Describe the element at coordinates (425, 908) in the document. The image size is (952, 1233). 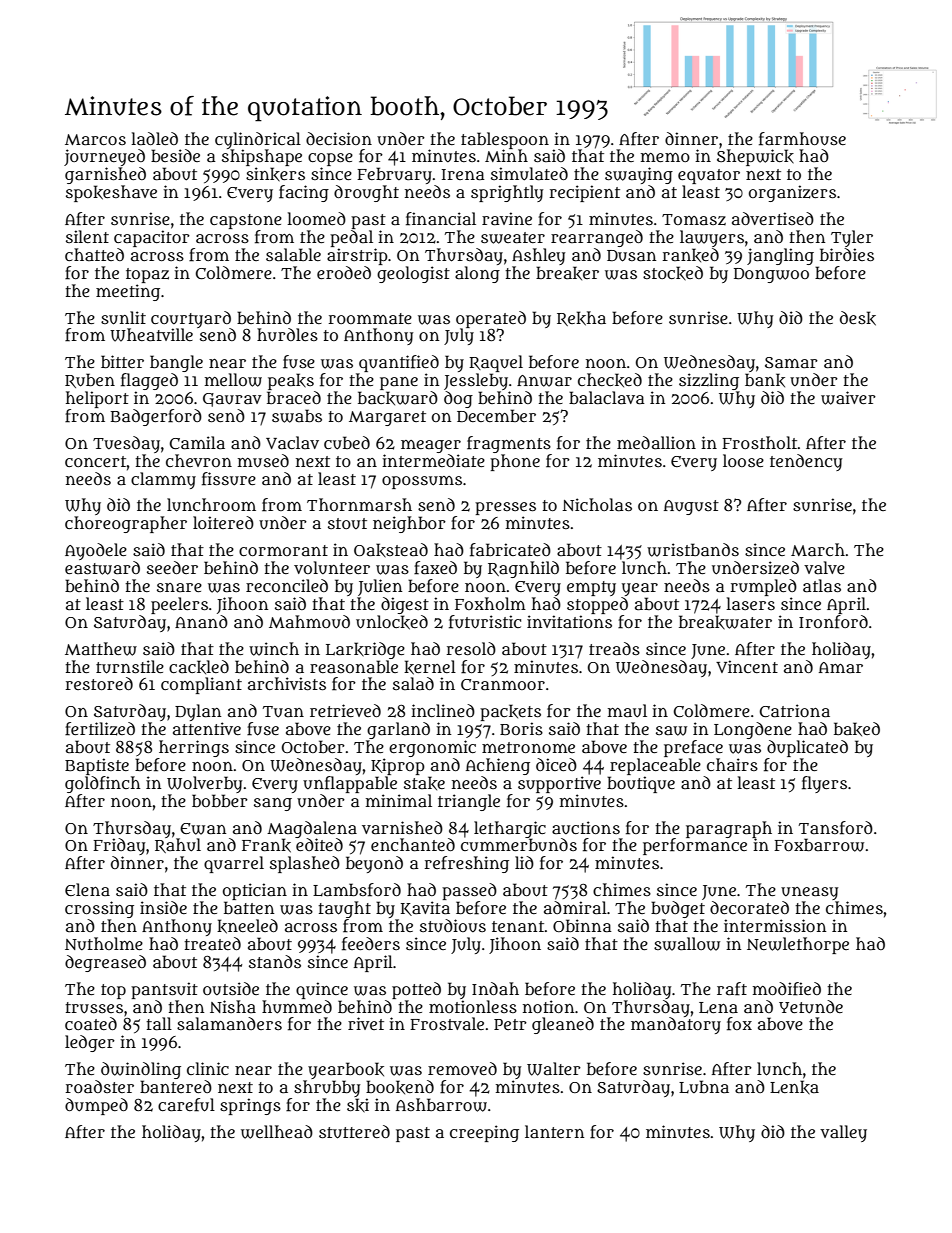
I see `Kavita` at that location.
